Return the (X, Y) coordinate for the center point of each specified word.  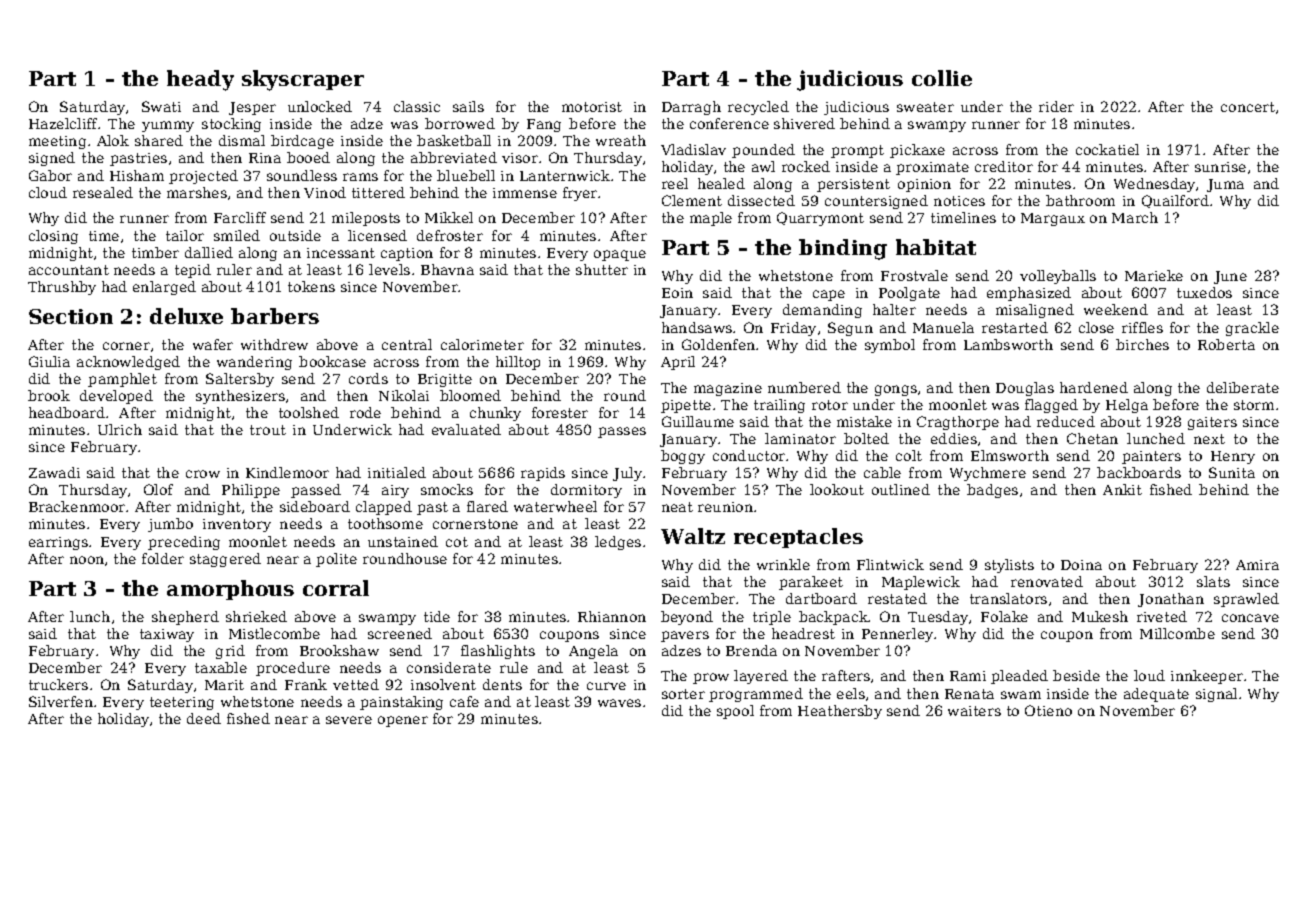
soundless (302, 175)
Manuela (943, 327)
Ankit (1122, 489)
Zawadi (54, 472)
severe (349, 720)
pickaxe (917, 151)
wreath (621, 140)
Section (71, 316)
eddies (954, 438)
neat (677, 507)
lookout (837, 489)
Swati (161, 106)
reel (675, 183)
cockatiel (1107, 149)
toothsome (385, 523)
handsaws (697, 327)
